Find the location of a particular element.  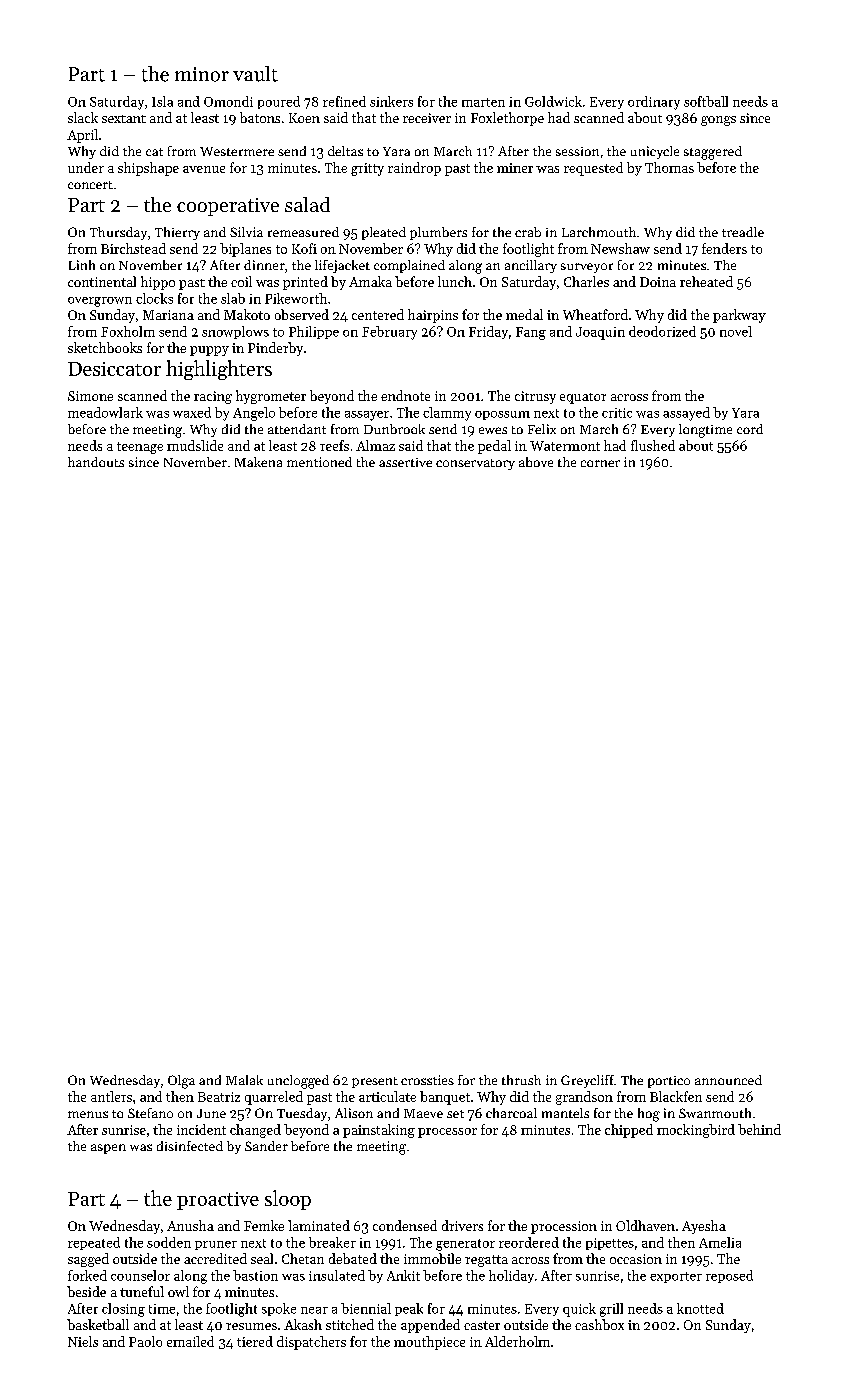

gritty is located at coordinates (367, 169).
